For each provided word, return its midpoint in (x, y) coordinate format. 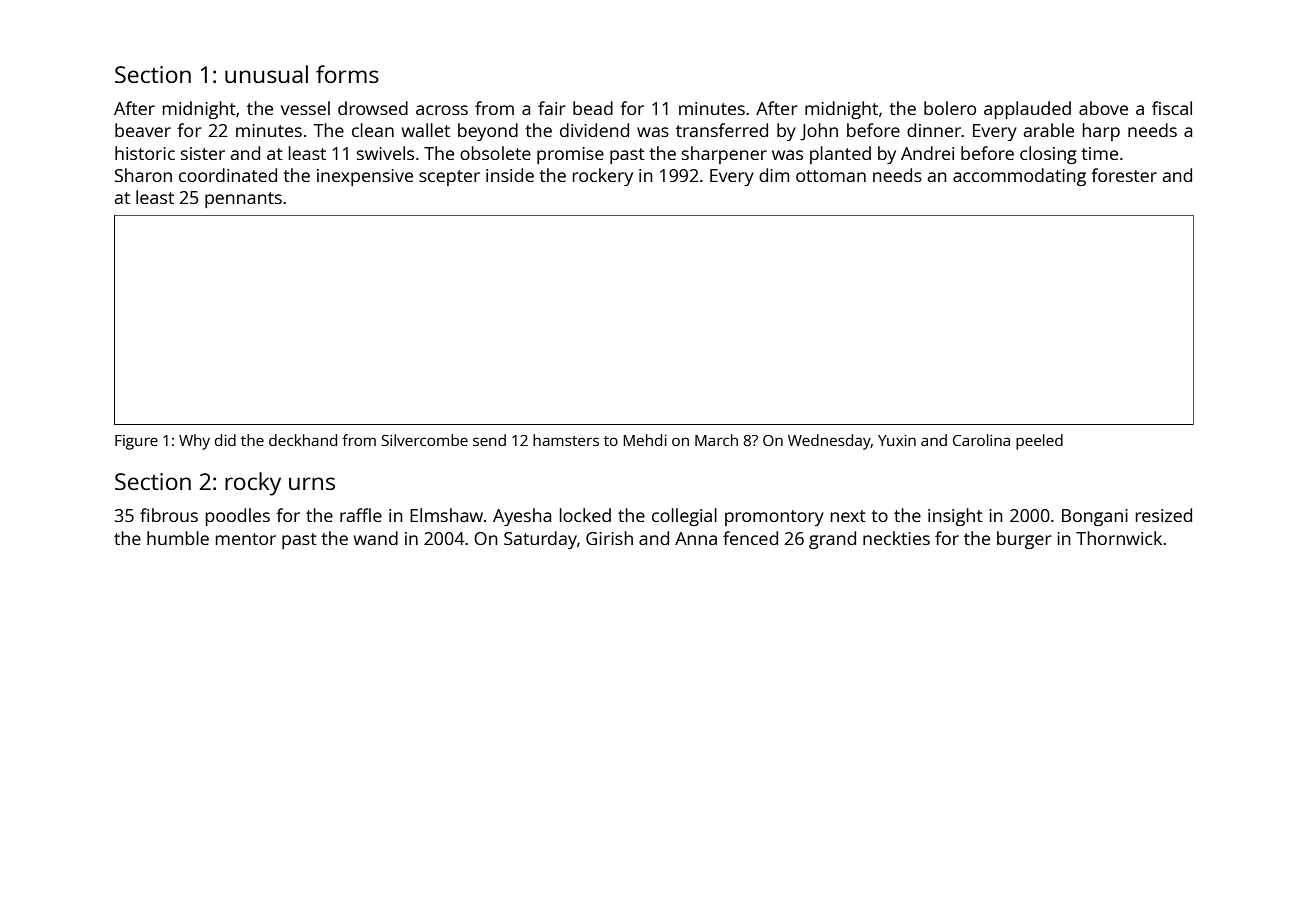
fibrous (169, 515)
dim (774, 175)
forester (1124, 175)
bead (593, 108)
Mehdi (645, 440)
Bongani (1095, 517)
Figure (136, 442)
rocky (253, 484)
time (1099, 153)
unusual (266, 74)
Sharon (143, 175)
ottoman (831, 176)
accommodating (1019, 177)
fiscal (1172, 108)
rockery (603, 177)
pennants (243, 200)
